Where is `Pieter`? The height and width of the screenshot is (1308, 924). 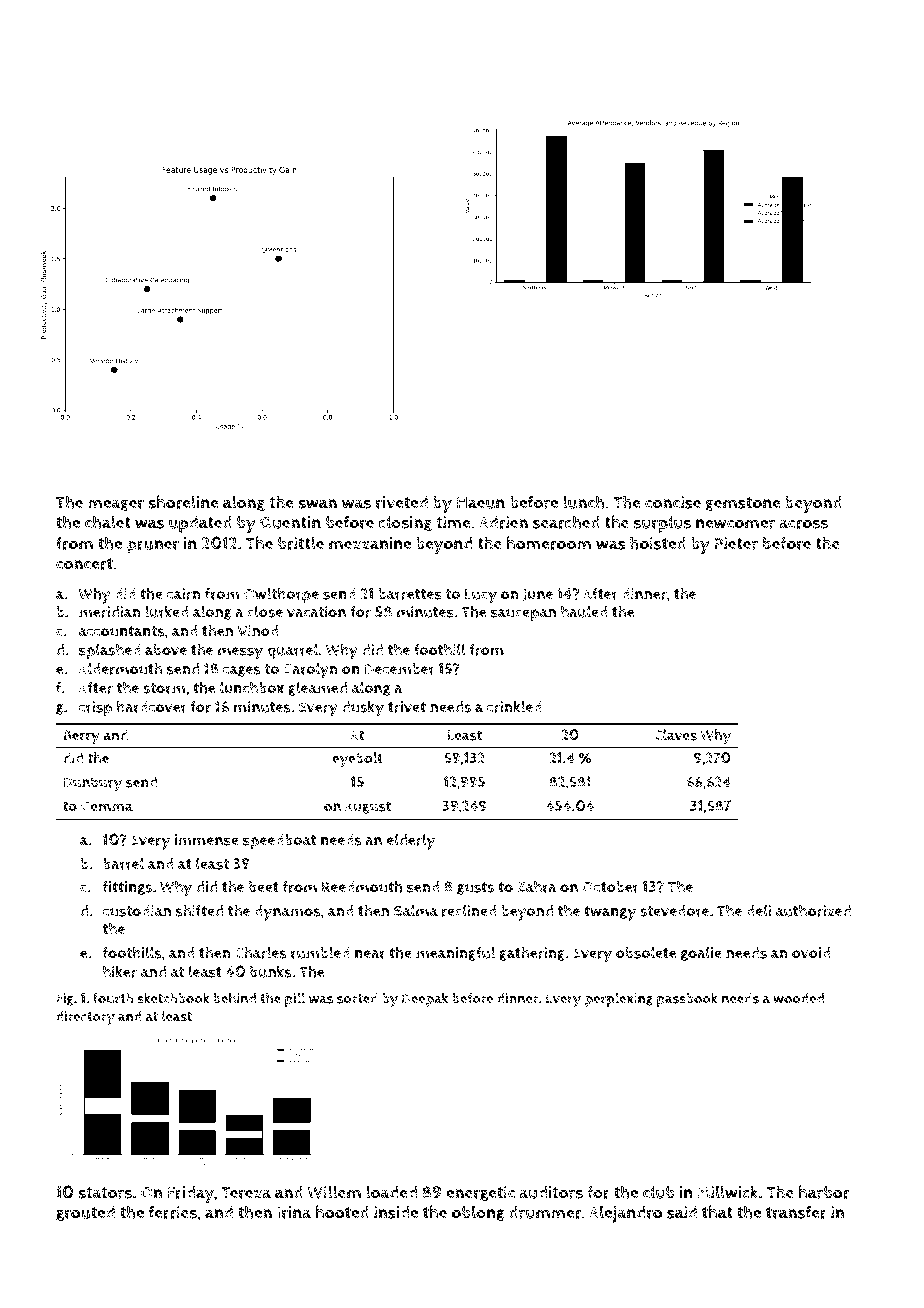
Pieter is located at coordinates (736, 543).
